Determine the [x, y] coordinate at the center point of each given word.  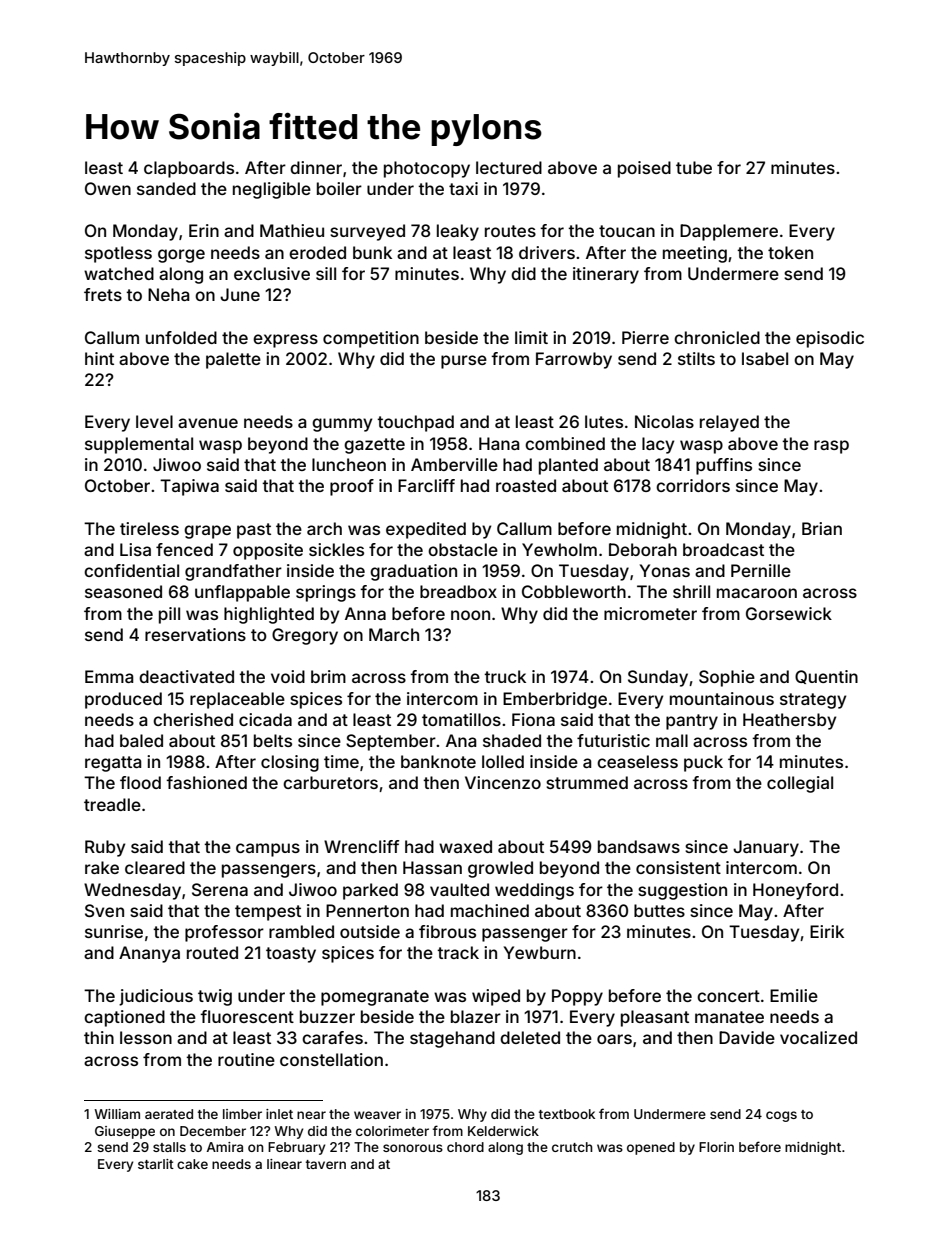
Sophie [727, 678]
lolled [503, 761]
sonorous [413, 1148]
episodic [830, 339]
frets [103, 294]
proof [352, 487]
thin [99, 1037]
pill [169, 615]
